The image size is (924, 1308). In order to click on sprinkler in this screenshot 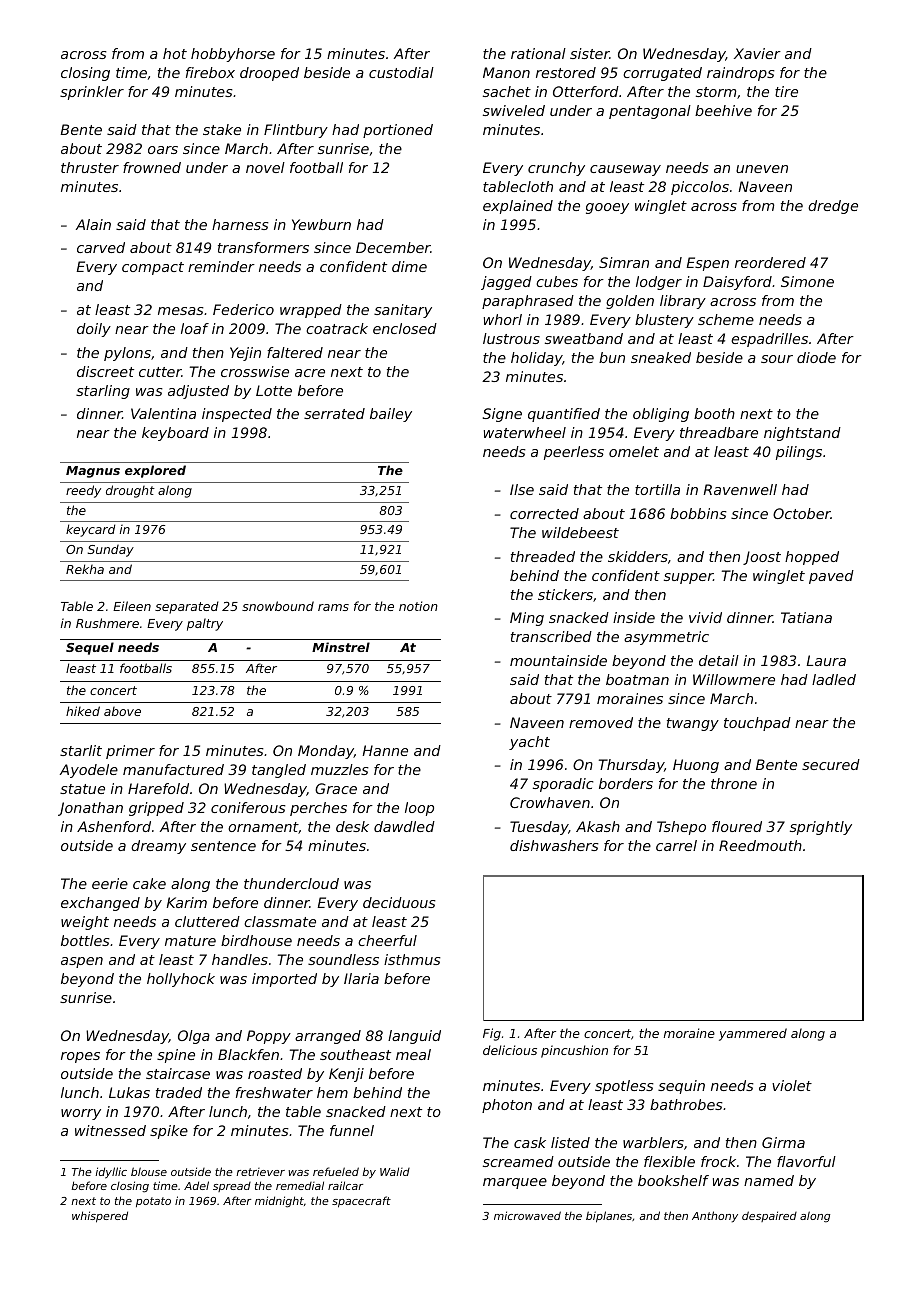, I will do `click(92, 93)`.
